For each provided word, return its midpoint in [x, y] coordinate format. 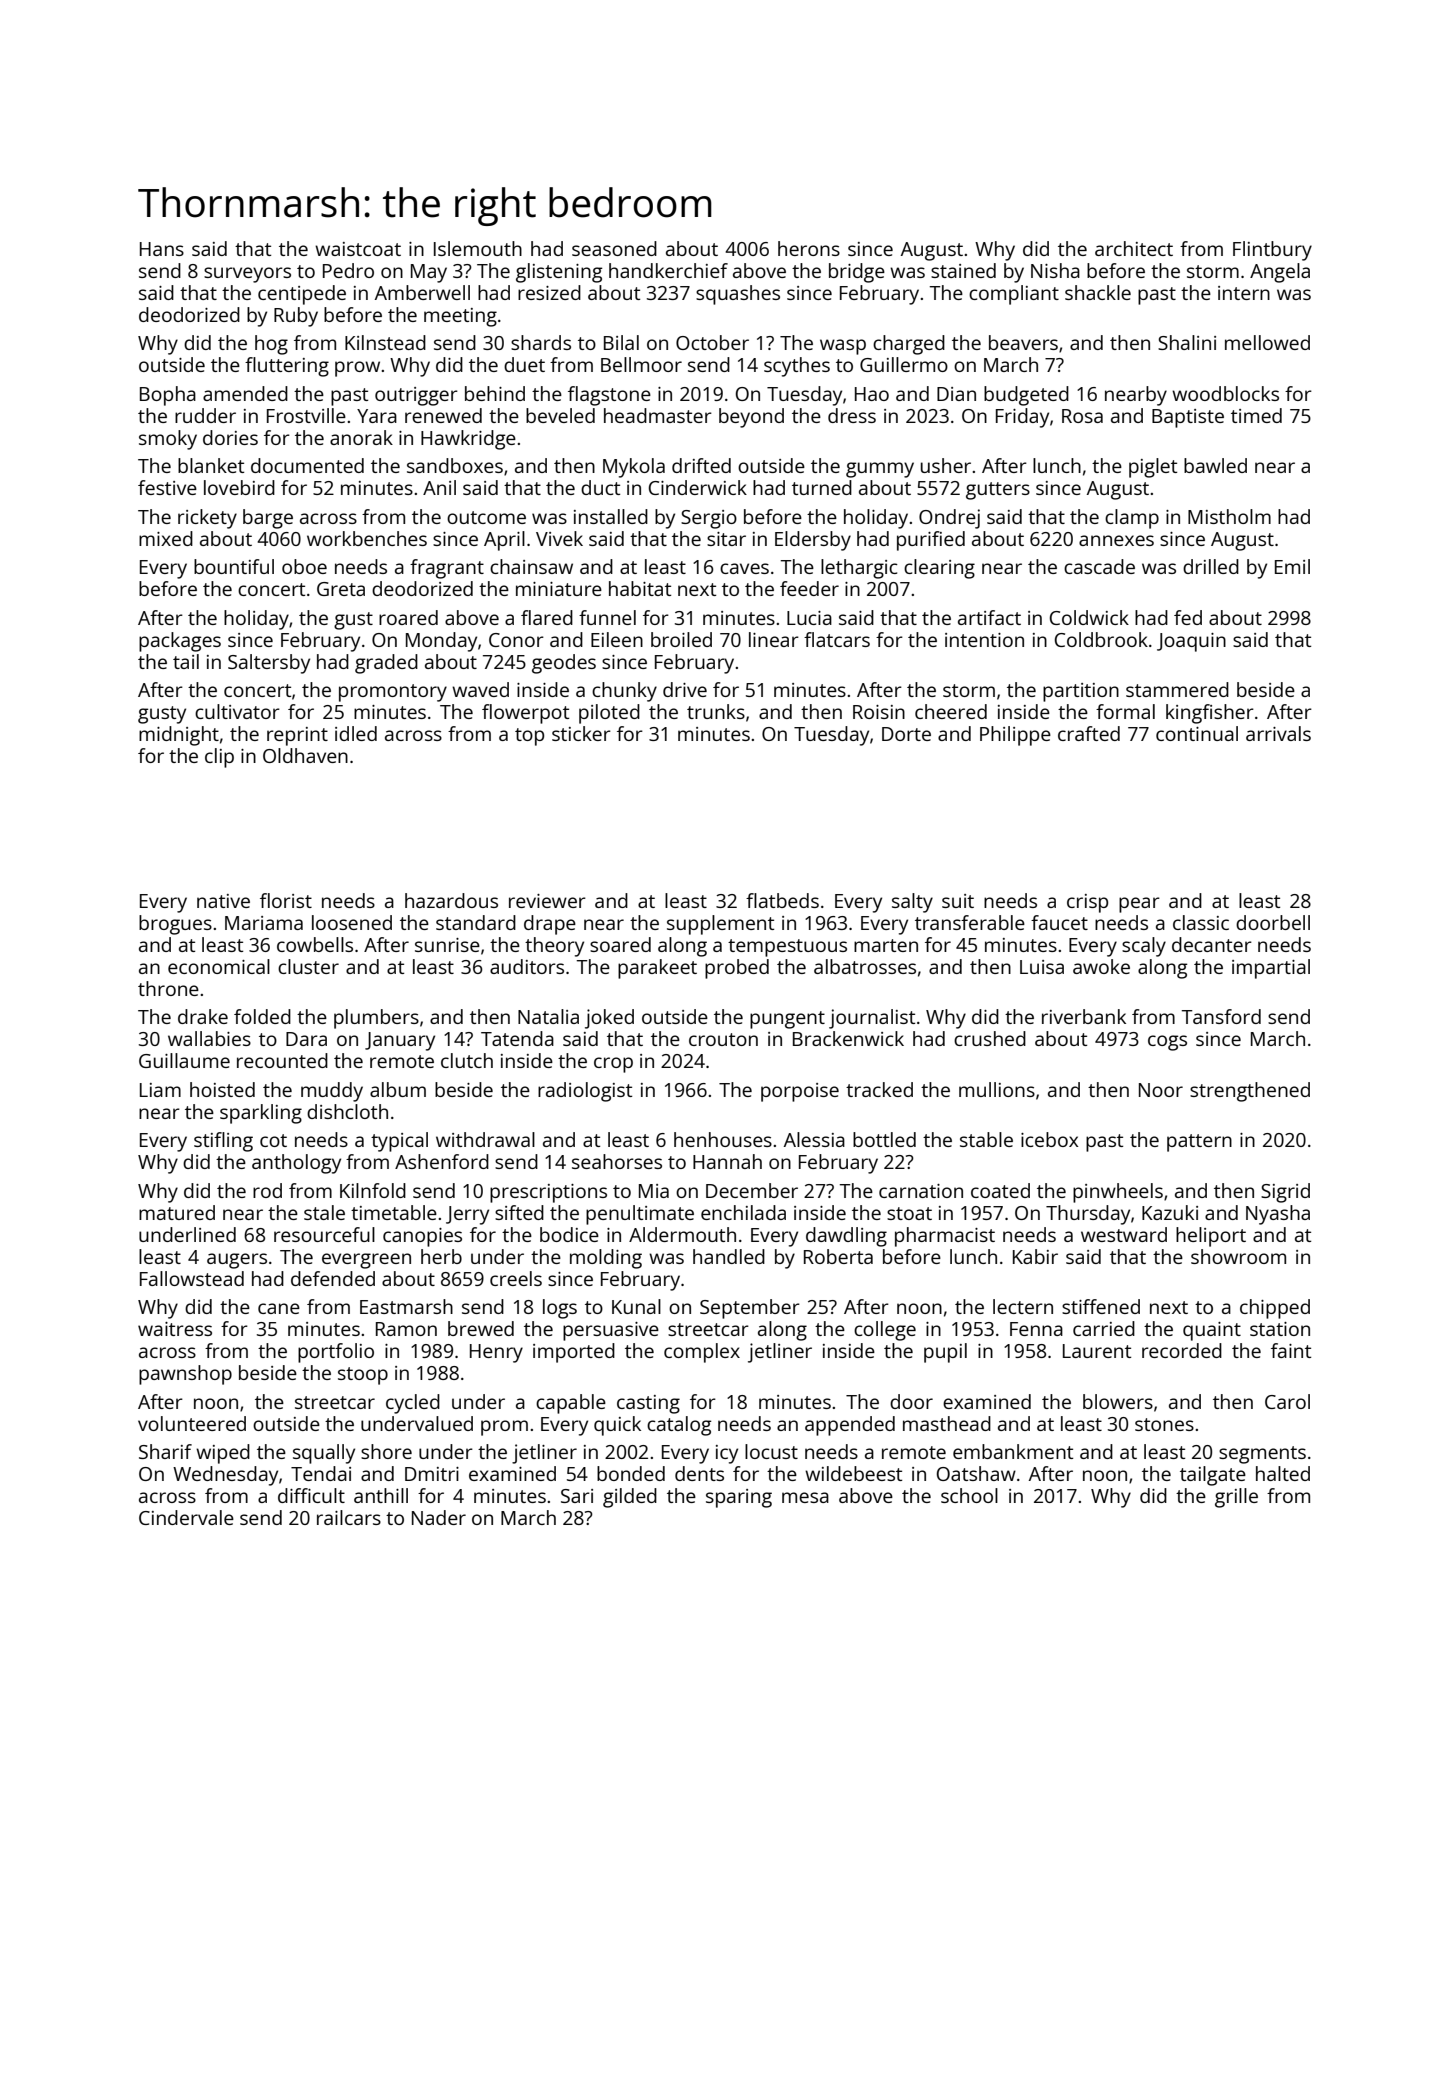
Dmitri [432, 1474]
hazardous [451, 900]
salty [912, 903]
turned [822, 487]
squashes [738, 295]
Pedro [348, 270]
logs [560, 1309]
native [223, 901]
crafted [1089, 733]
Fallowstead [192, 1278]
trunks [716, 711]
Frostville [306, 415]
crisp [1087, 903]
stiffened [1101, 1306]
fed [1188, 617]
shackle [1098, 292]
